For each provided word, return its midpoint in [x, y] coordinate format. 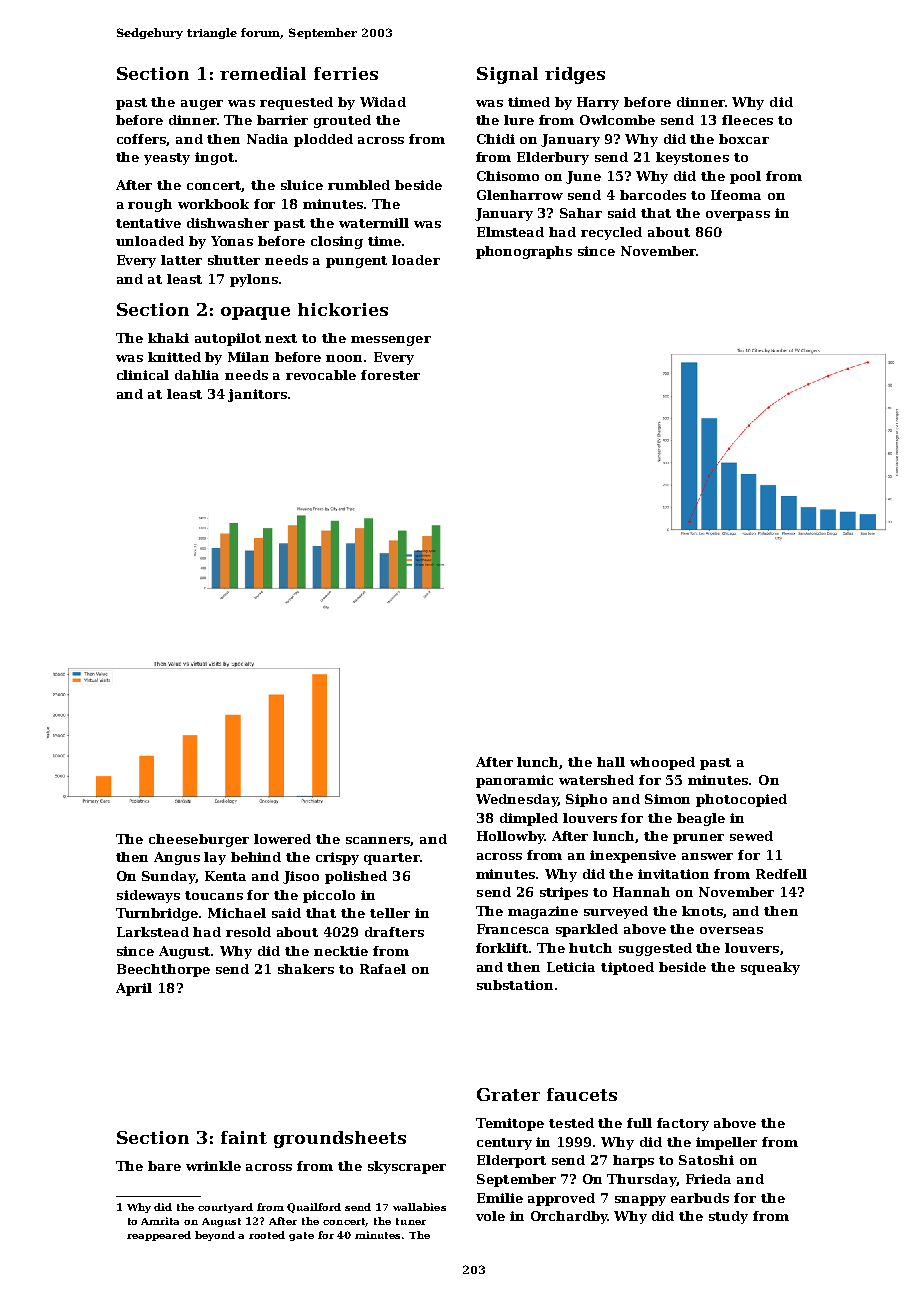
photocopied [741, 800]
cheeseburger [199, 840]
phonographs [524, 252]
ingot [214, 158]
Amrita [160, 1221]
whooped [662, 763]
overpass [738, 216]
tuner [411, 1221]
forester [390, 375]
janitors [257, 395]
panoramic [514, 781]
